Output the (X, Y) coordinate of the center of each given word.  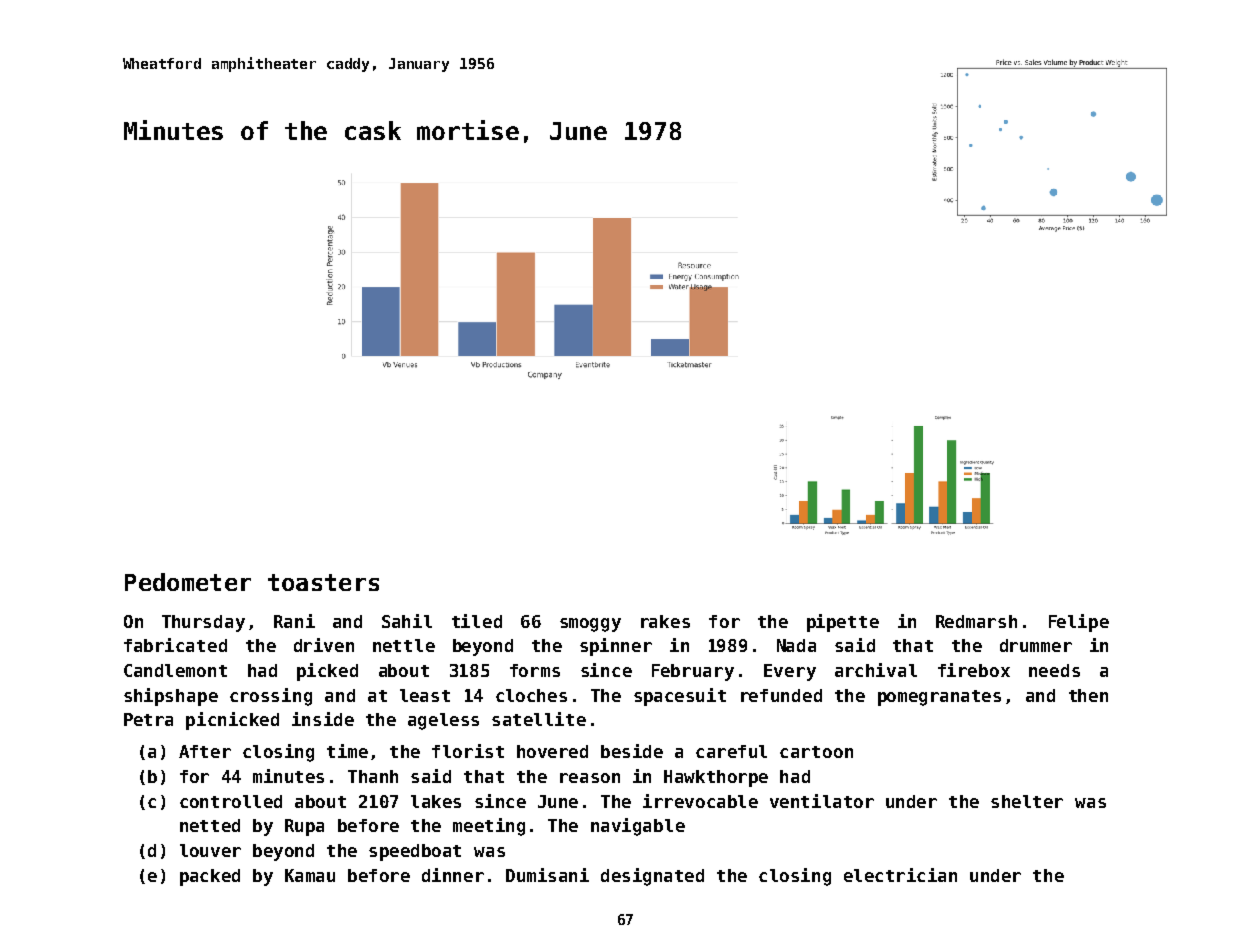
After (205, 751)
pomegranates (939, 698)
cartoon (816, 752)
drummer (1036, 645)
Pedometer (188, 582)
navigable (638, 827)
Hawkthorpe (716, 778)
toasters (323, 582)
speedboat (415, 852)
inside (323, 719)
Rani (294, 621)
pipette (843, 623)
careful (731, 751)
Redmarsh (976, 621)
